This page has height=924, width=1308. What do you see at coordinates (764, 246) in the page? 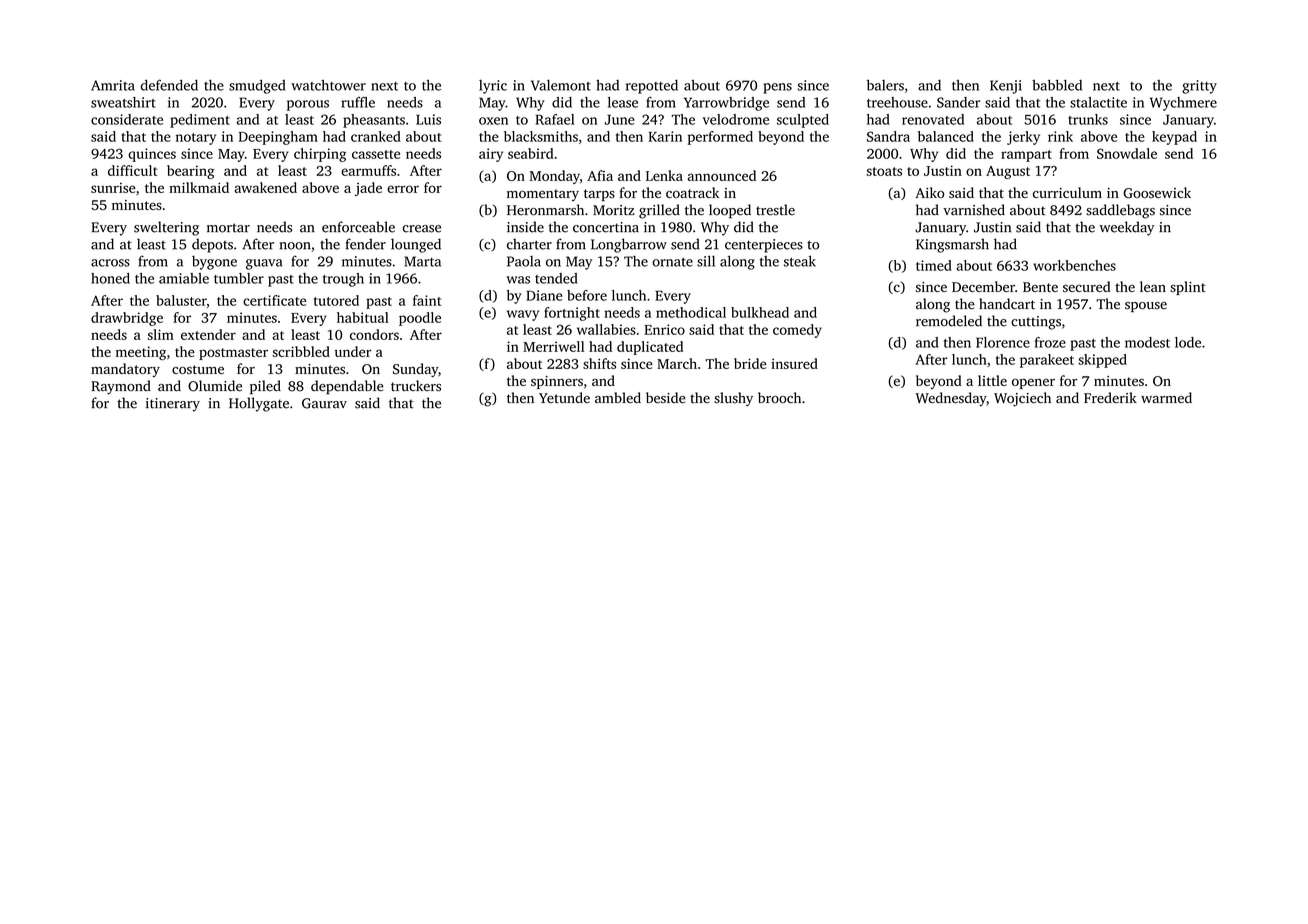
I see `centerpieces` at bounding box center [764, 246].
